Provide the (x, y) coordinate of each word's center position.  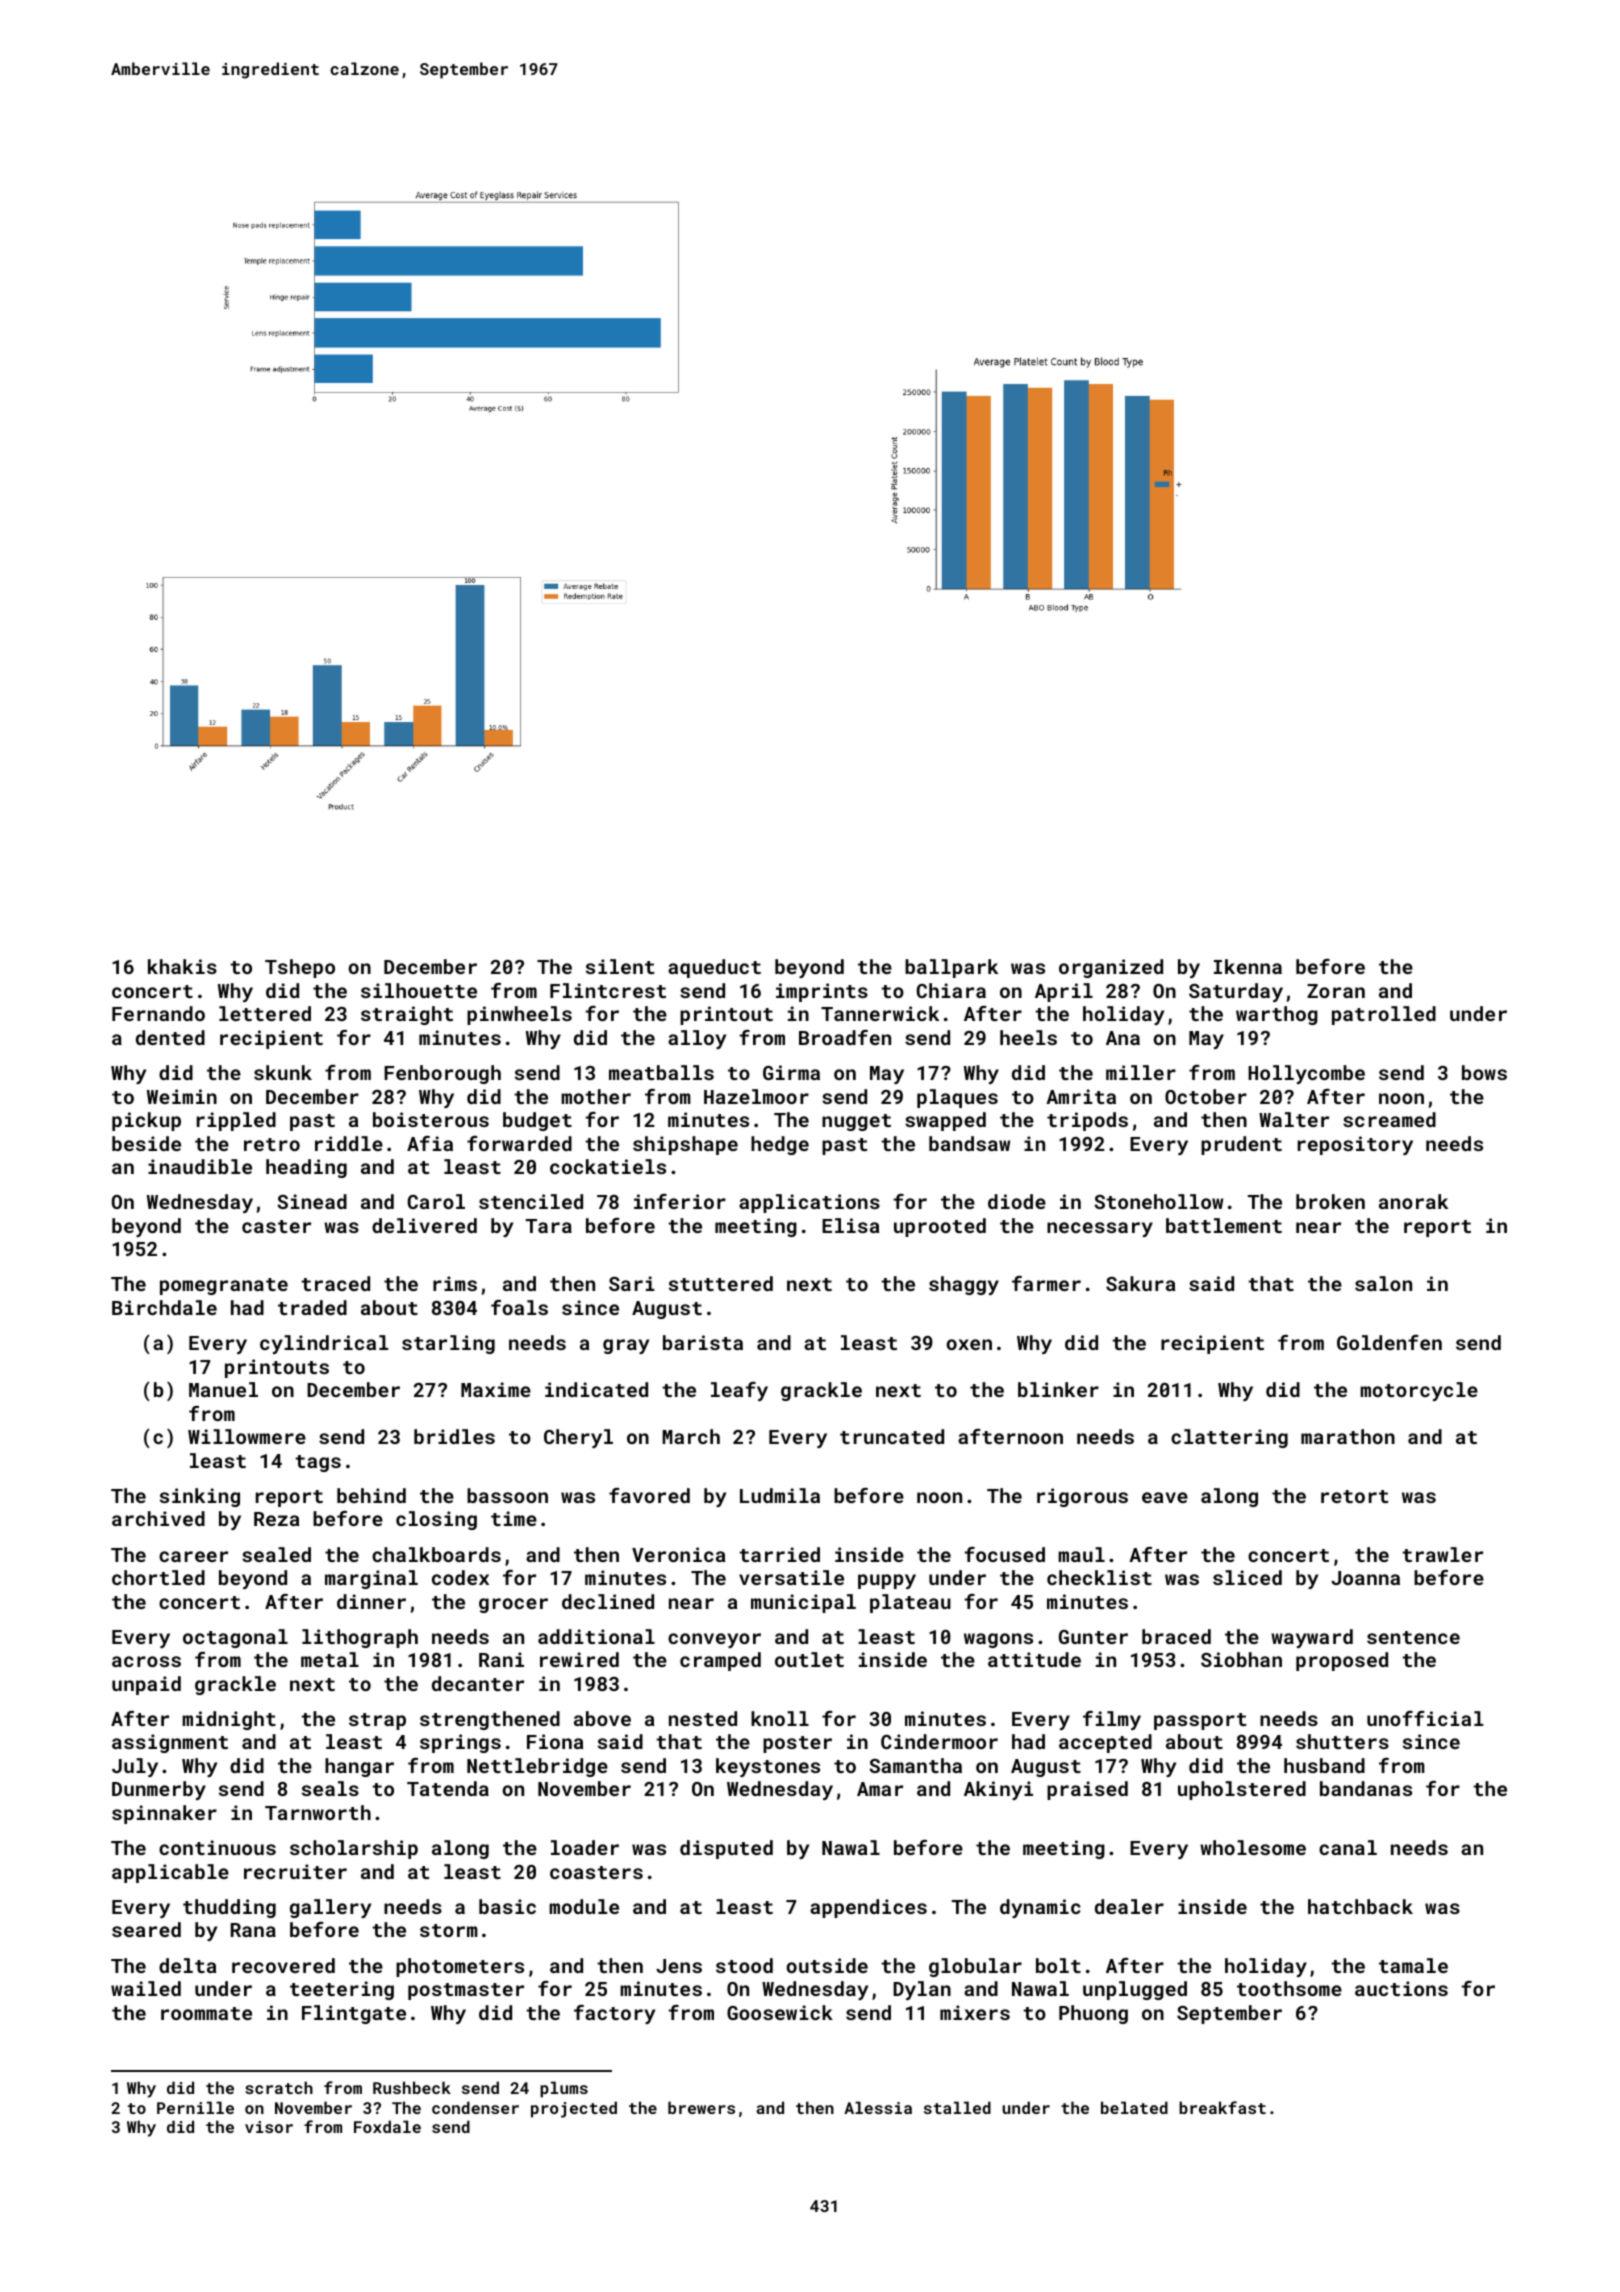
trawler (1442, 1554)
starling (448, 1344)
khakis (182, 966)
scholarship (354, 1849)
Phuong (1093, 2014)
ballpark (951, 968)
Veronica (678, 1554)
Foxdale (387, 2126)
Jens (679, 1966)
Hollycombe (1306, 1074)
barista (703, 1342)
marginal (371, 1579)
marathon (1348, 1436)
